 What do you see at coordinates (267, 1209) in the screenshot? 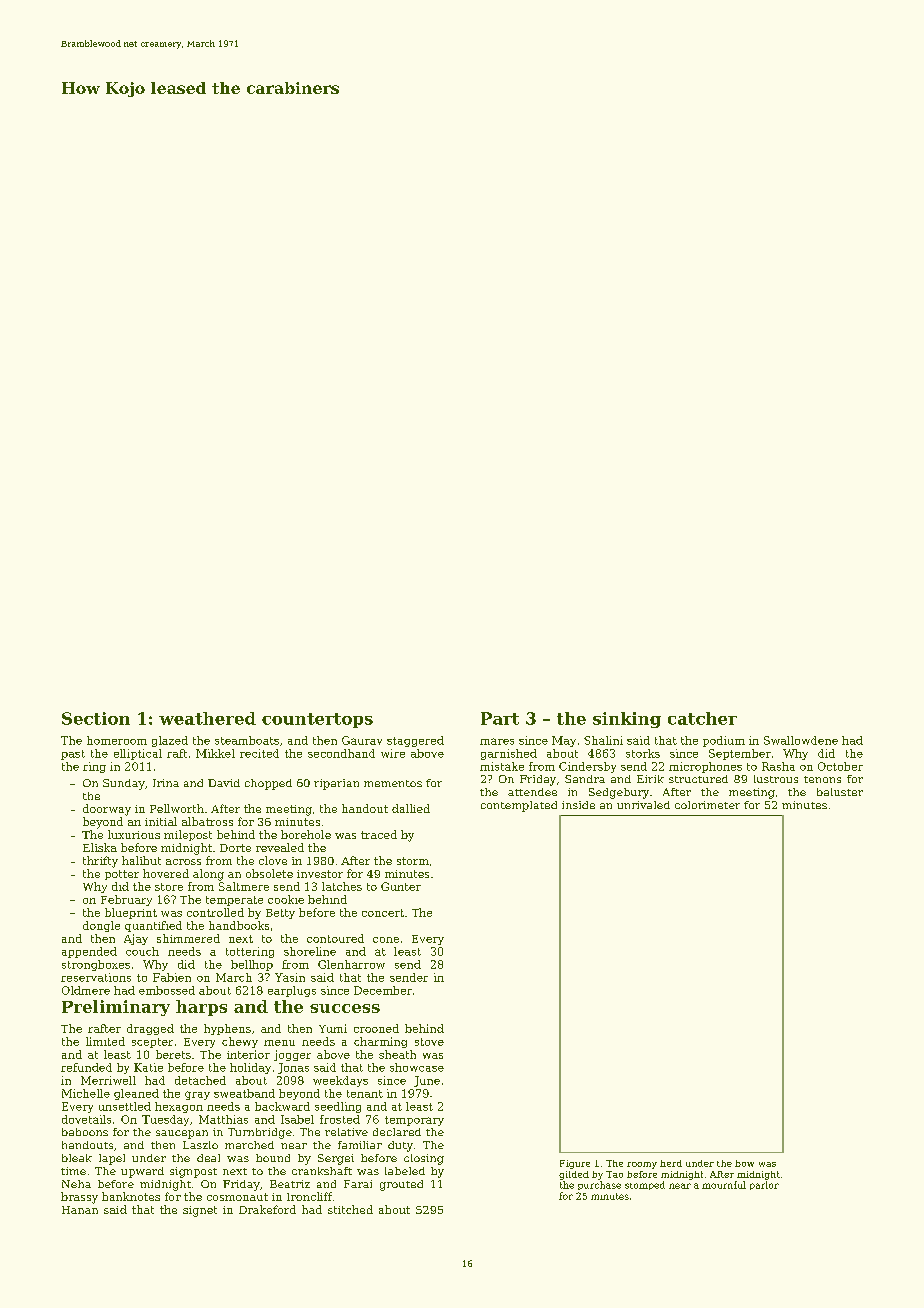
I see `Drakeford` at bounding box center [267, 1209].
